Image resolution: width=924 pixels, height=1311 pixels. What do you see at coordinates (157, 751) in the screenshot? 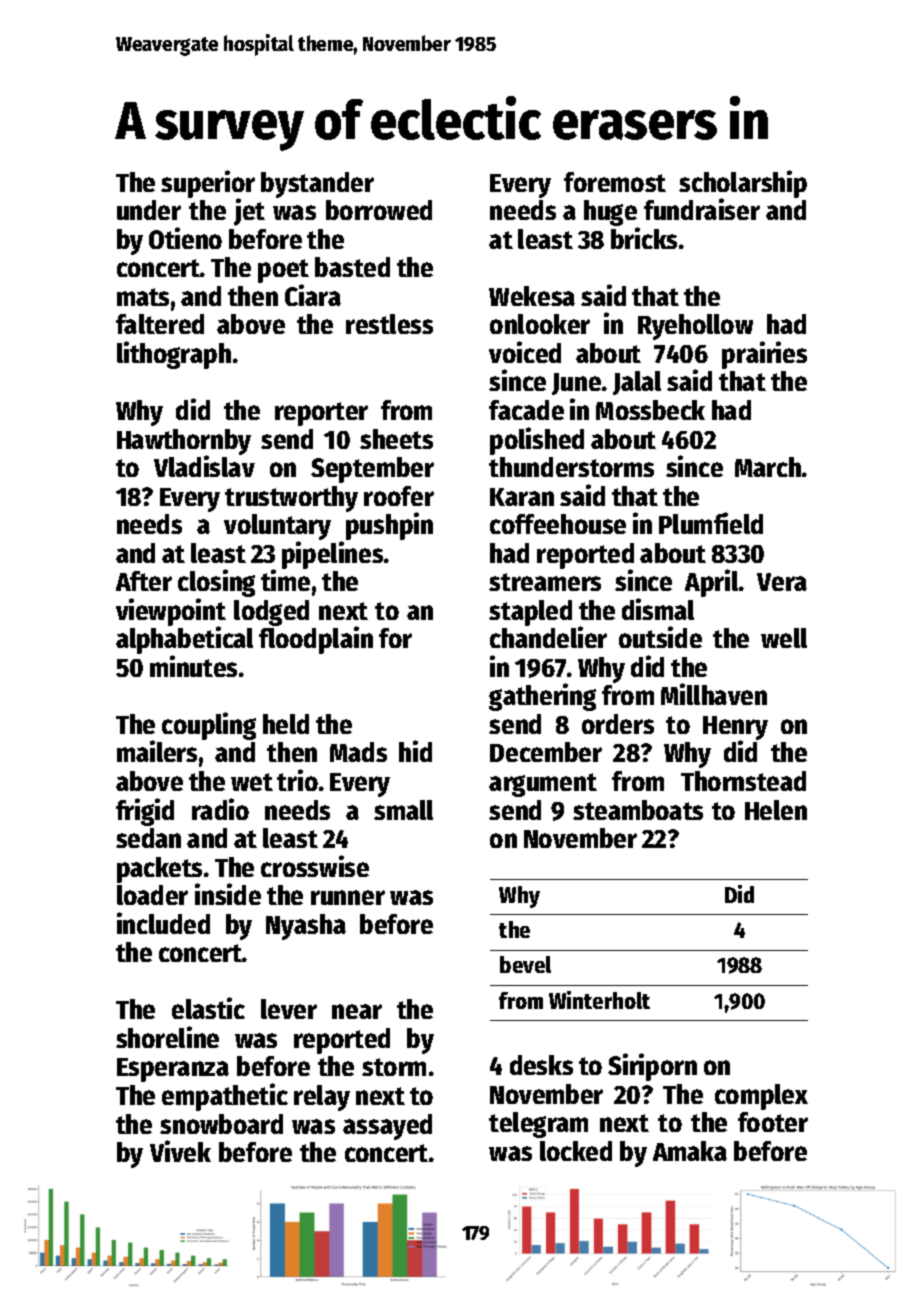
I see `mailers` at bounding box center [157, 751].
